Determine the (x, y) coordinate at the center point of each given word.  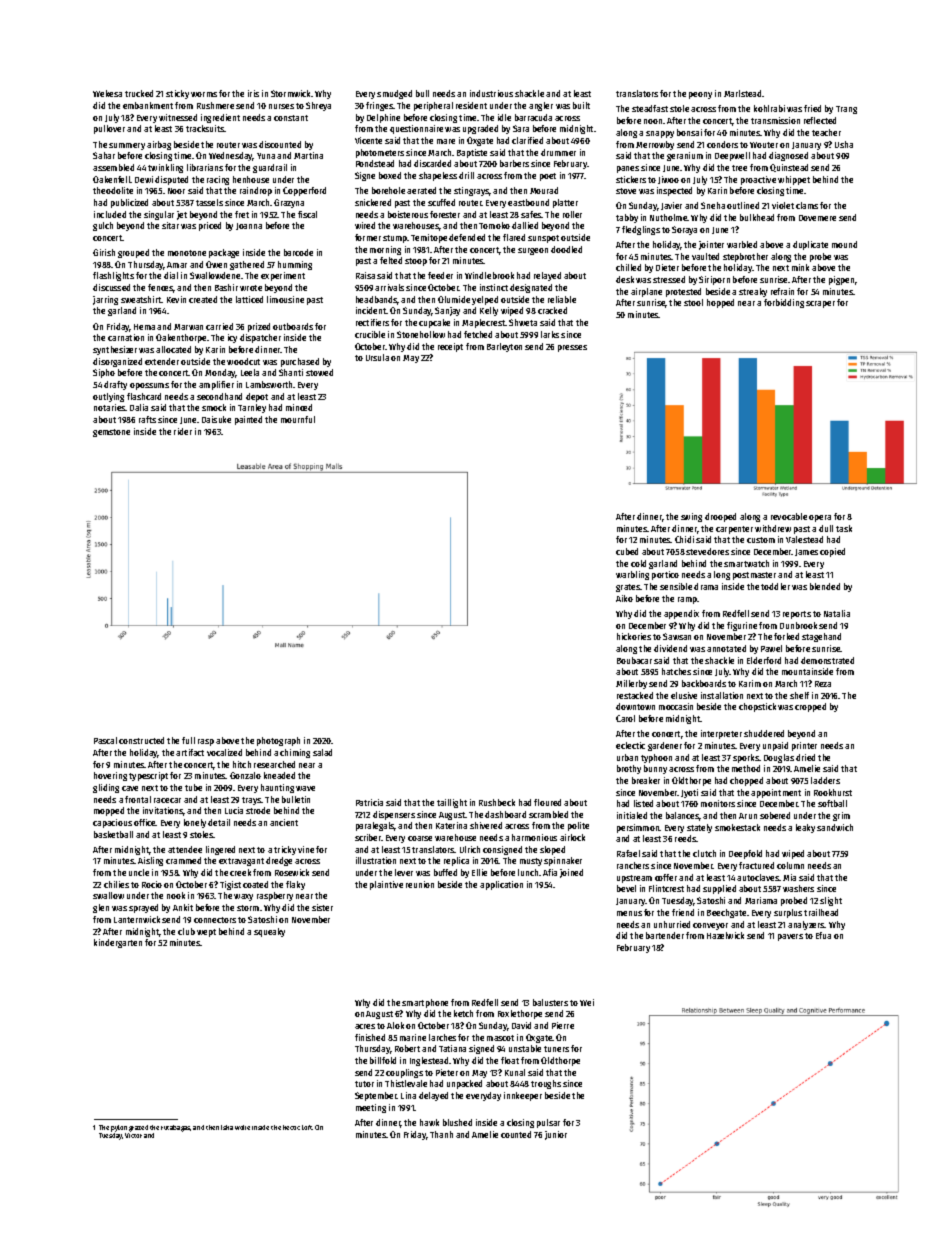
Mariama (761, 900)
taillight (452, 803)
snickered (373, 202)
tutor (364, 1084)
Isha (227, 1127)
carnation (126, 337)
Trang (846, 110)
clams (807, 205)
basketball (113, 834)
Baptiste (472, 153)
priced (210, 226)
